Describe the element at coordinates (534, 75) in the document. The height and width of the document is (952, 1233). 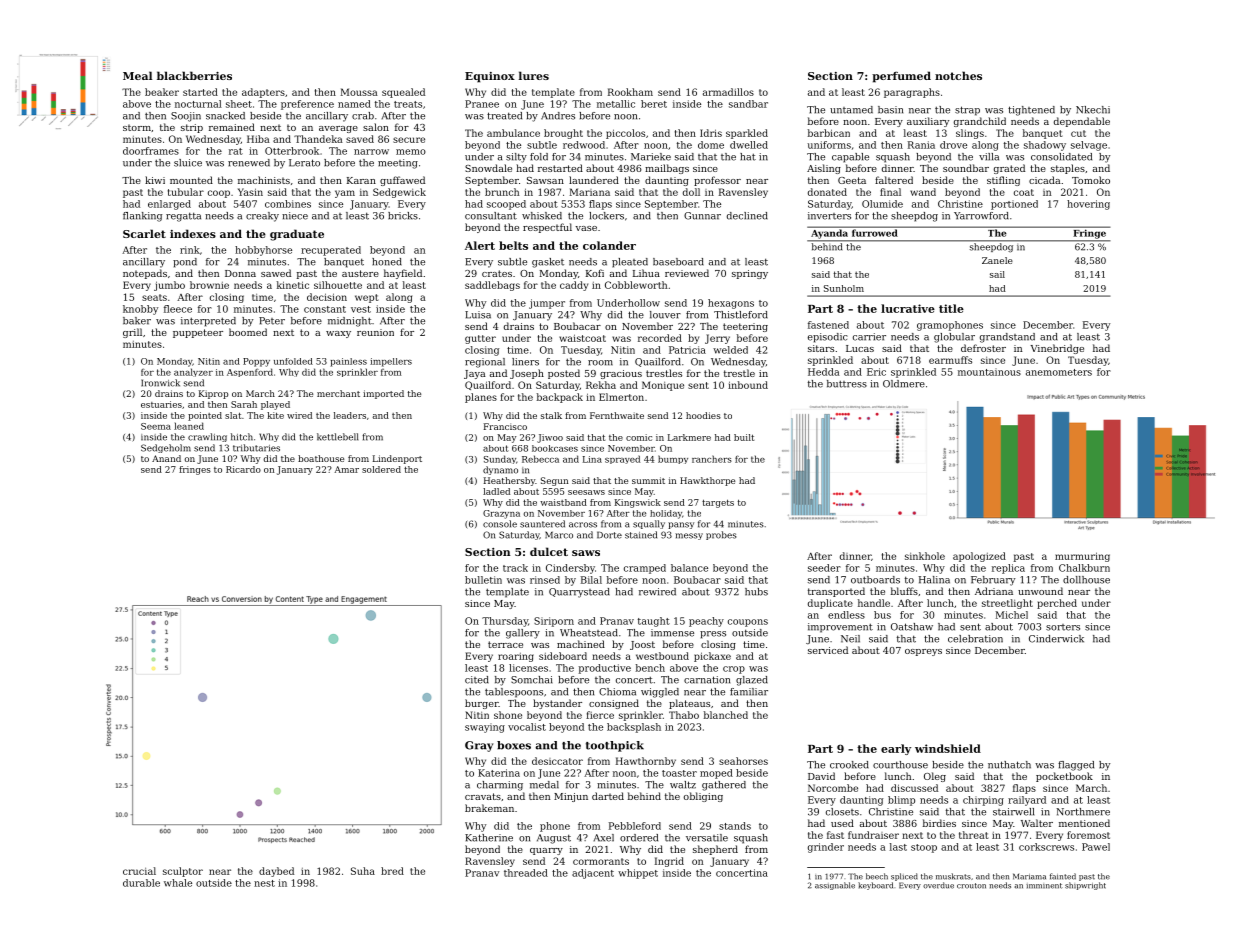
I see `lures` at that location.
